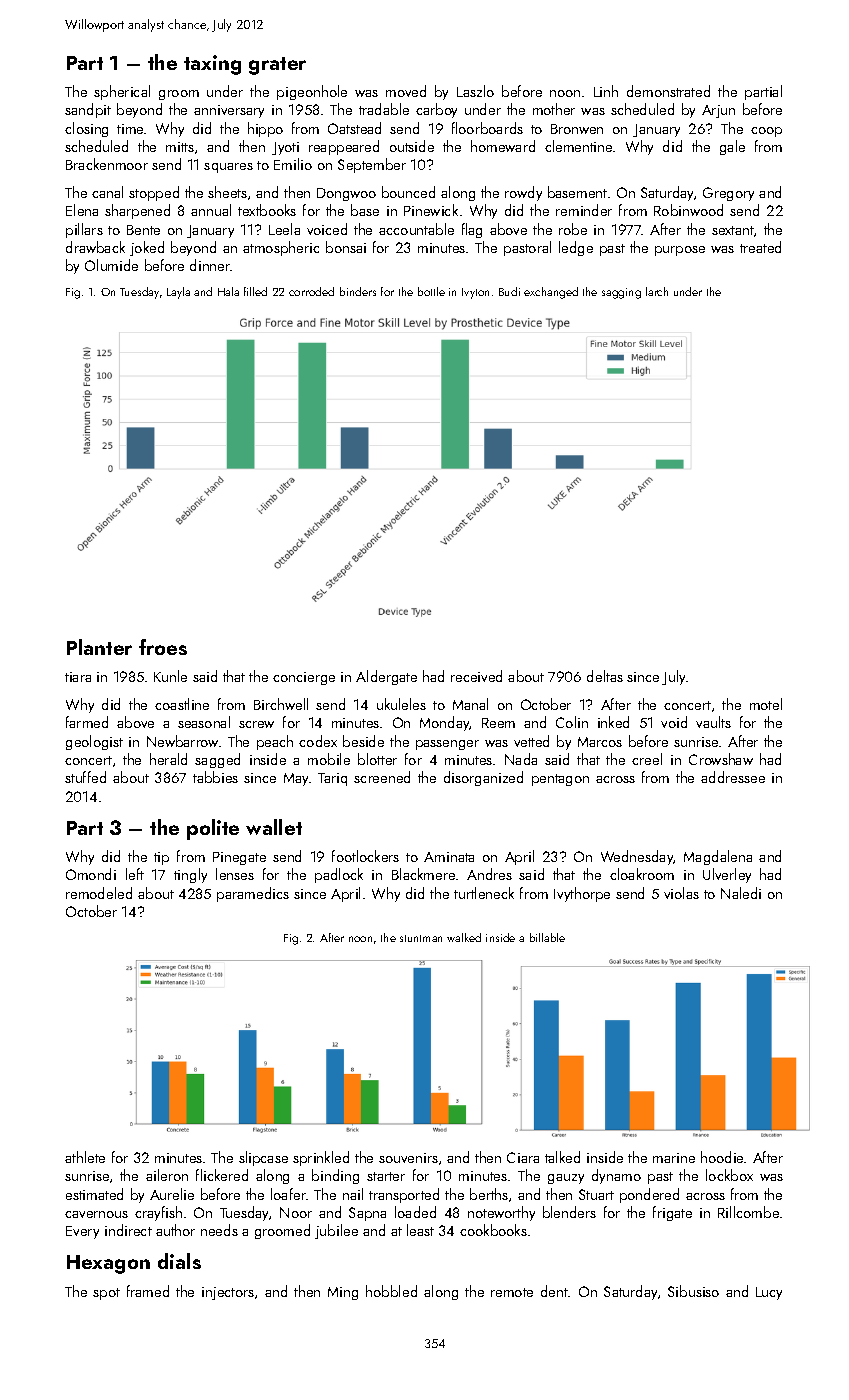 This screenshot has width=849, height=1400. I want to click on Olumide, so click(111, 265).
